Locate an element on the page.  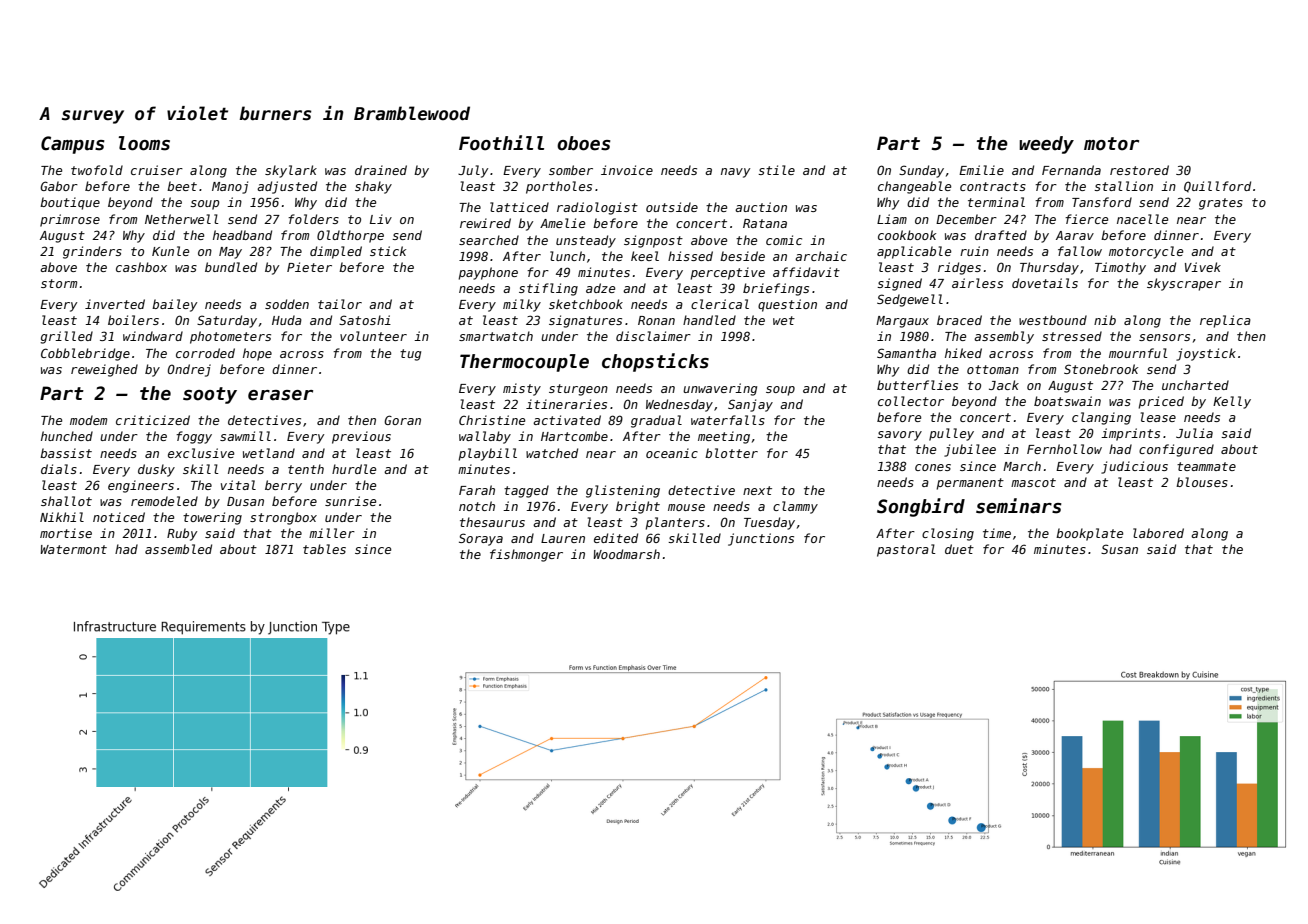
Woodmarsh is located at coordinates (627, 554).
